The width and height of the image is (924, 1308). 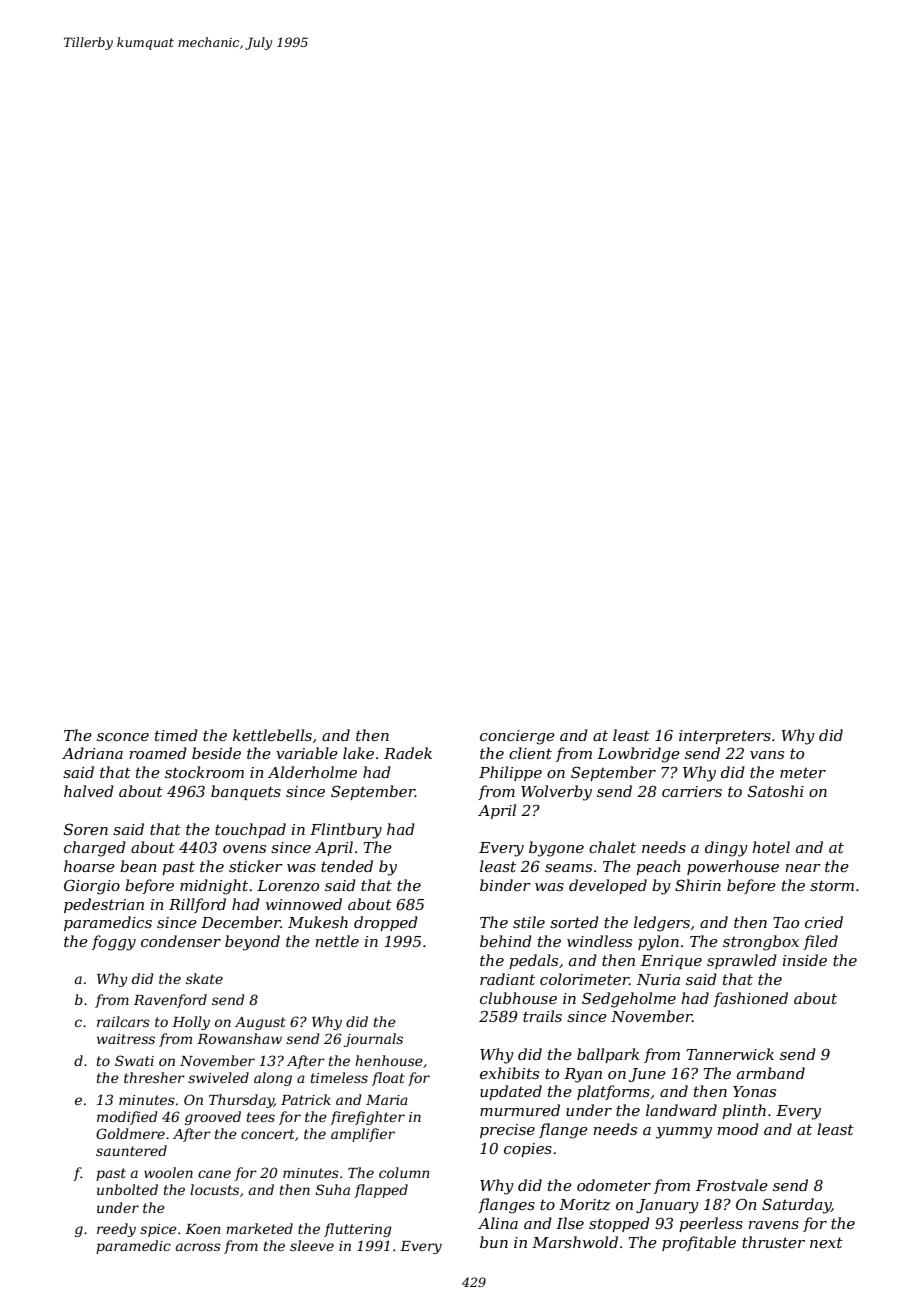 What do you see at coordinates (89, 791) in the image?
I see `halved` at bounding box center [89, 791].
